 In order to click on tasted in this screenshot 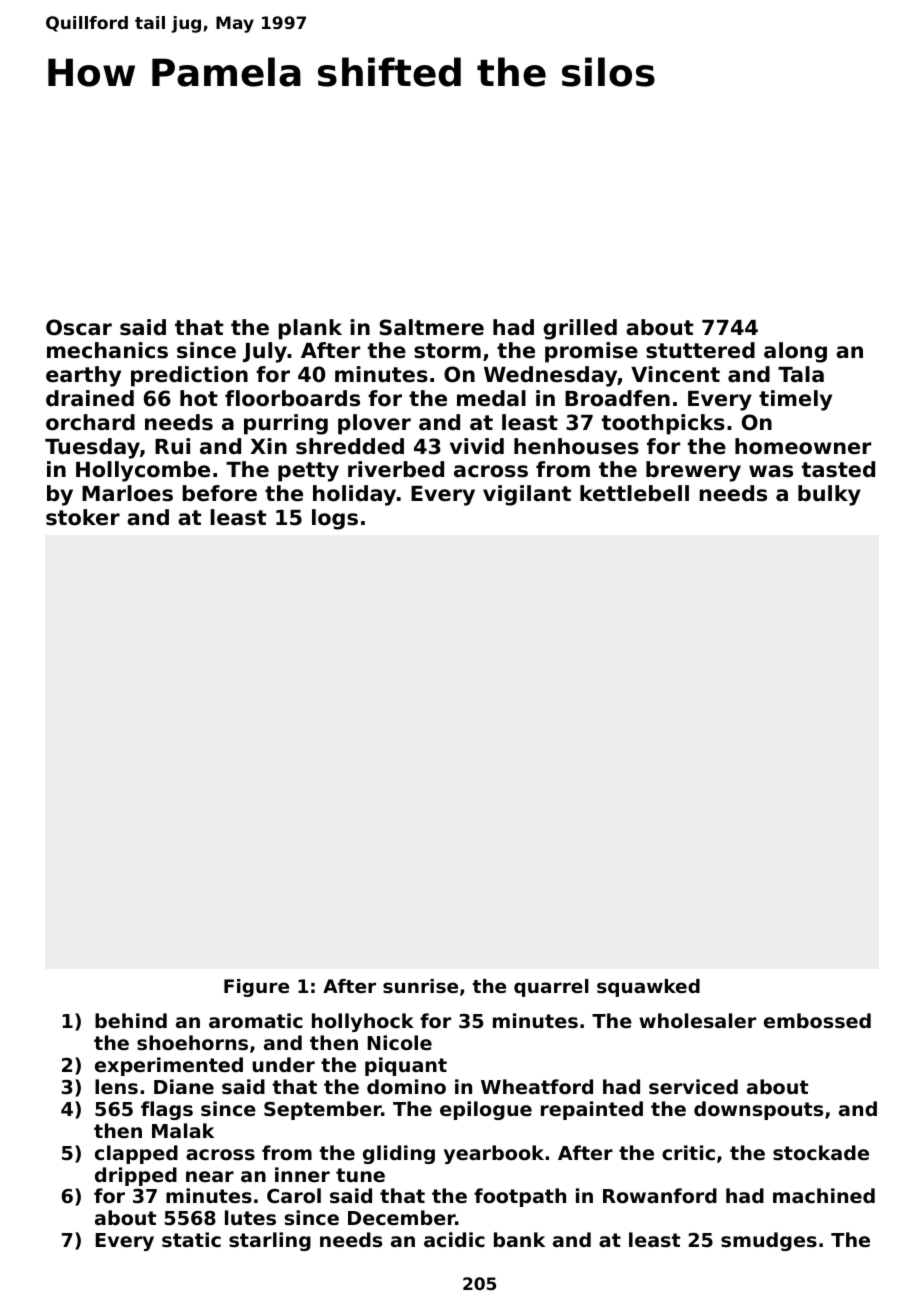, I will do `click(838, 469)`.
